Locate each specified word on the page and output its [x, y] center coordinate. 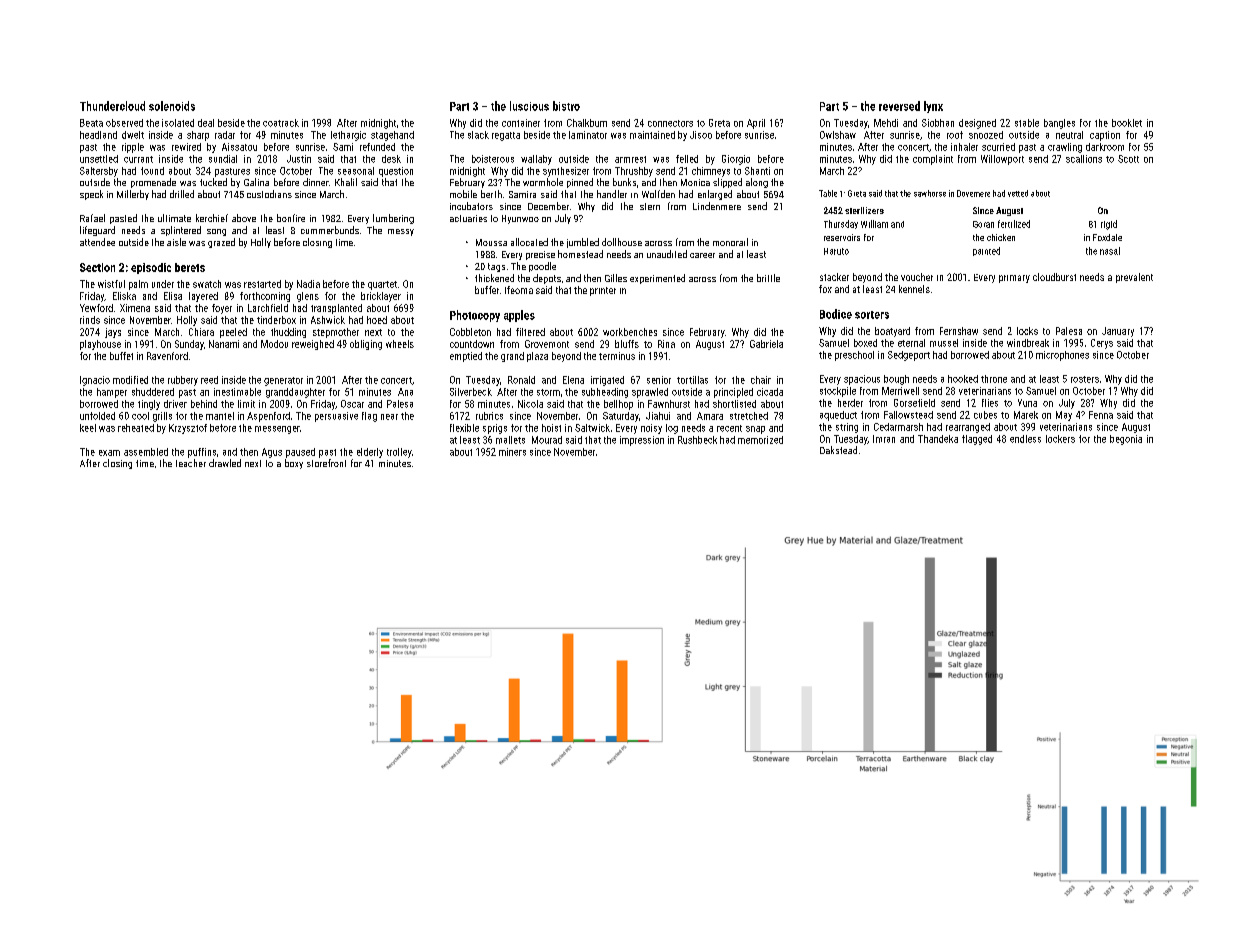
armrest [630, 159]
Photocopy [475, 316]
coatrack [281, 123]
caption [1105, 136]
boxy [294, 464]
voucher [917, 277]
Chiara [201, 332]
